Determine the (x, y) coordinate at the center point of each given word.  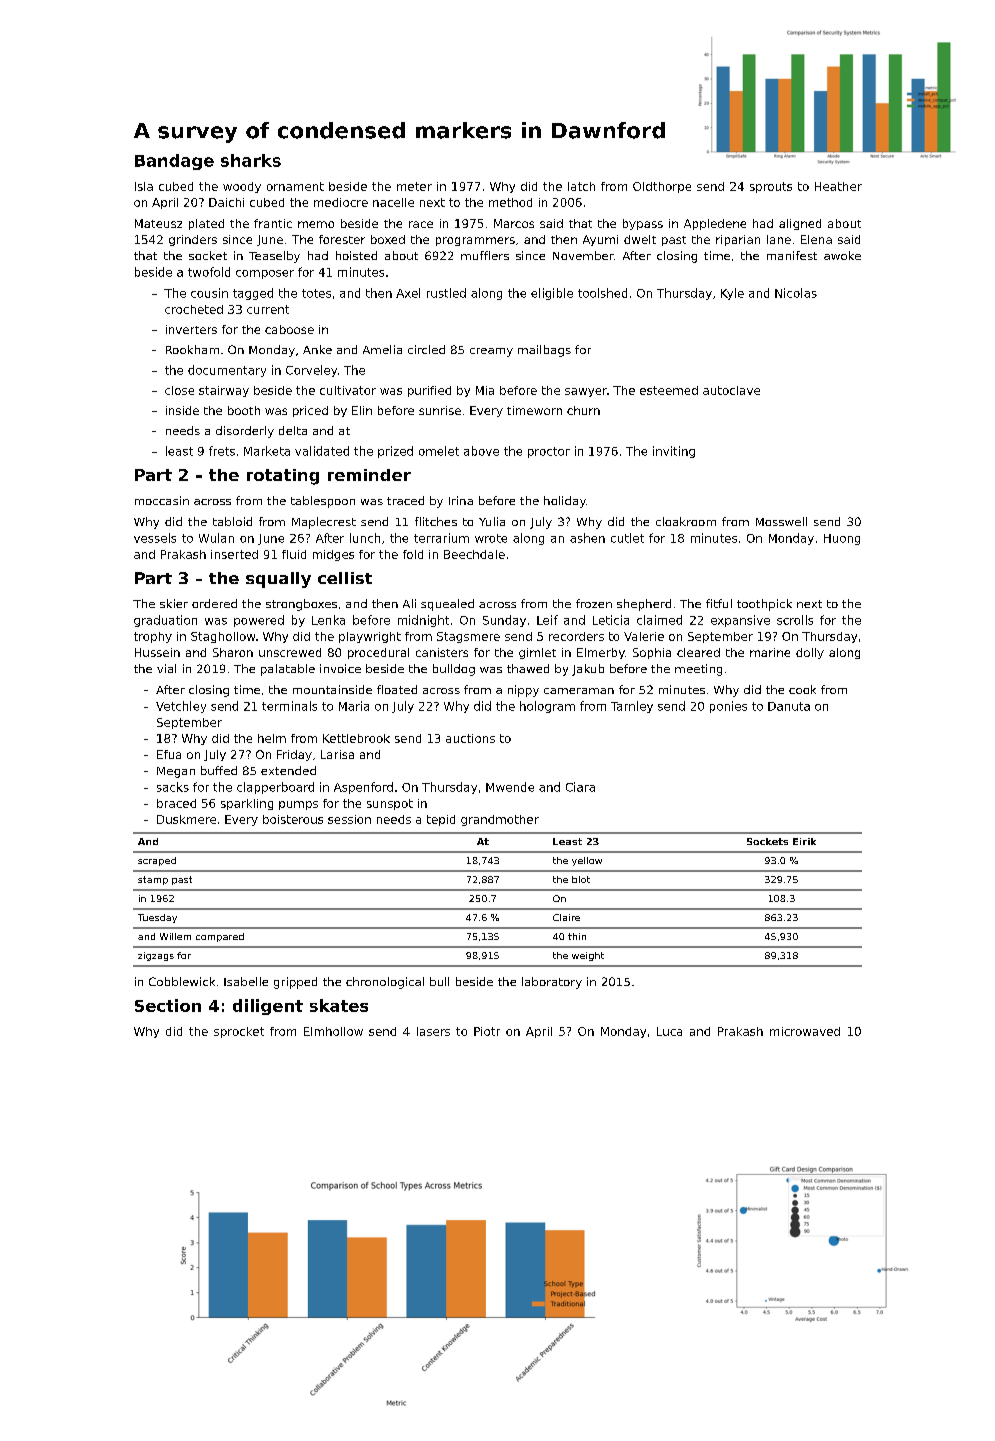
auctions (470, 738)
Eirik (804, 841)
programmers (475, 241)
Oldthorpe (662, 187)
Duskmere (186, 819)
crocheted (194, 309)
